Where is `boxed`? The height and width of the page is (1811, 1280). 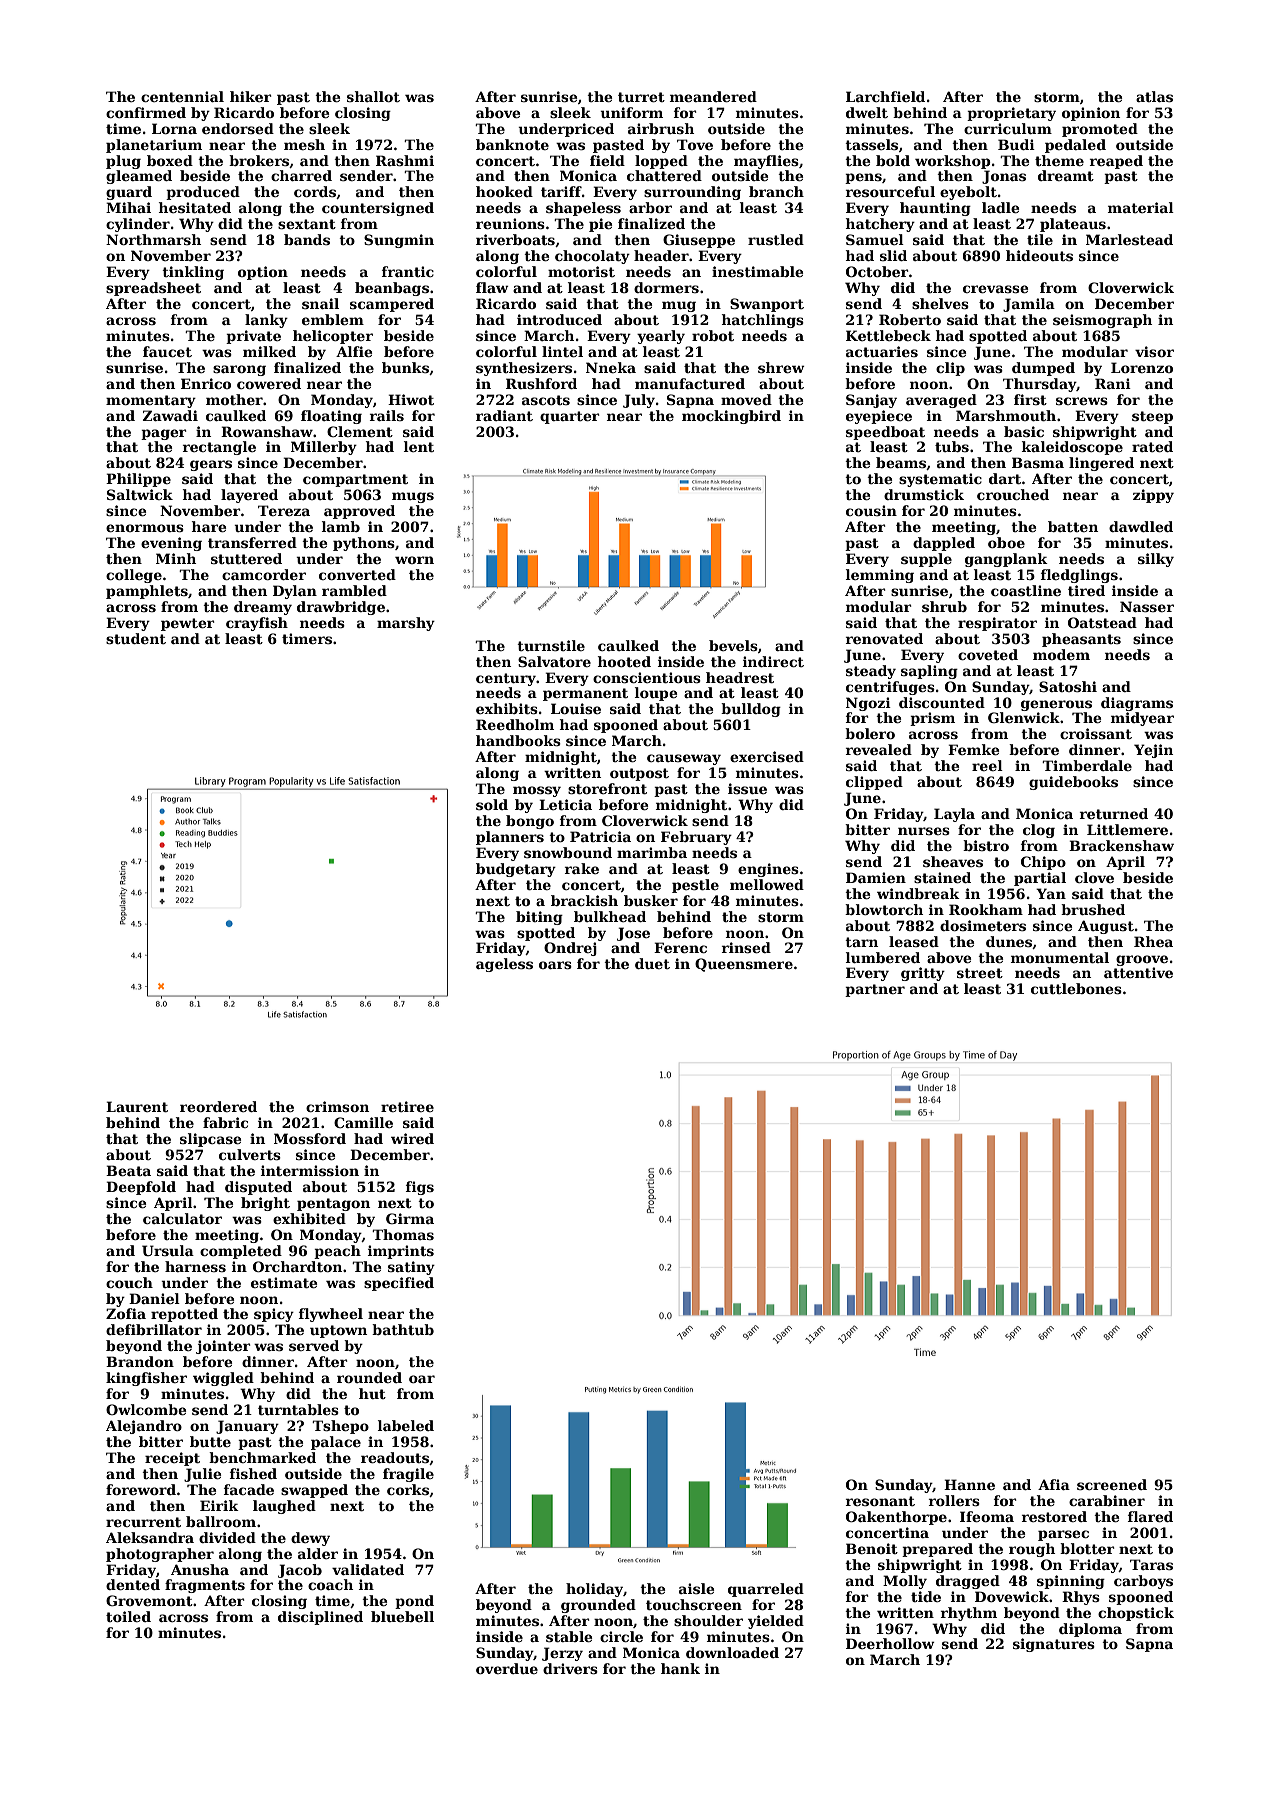 boxed is located at coordinates (170, 160).
